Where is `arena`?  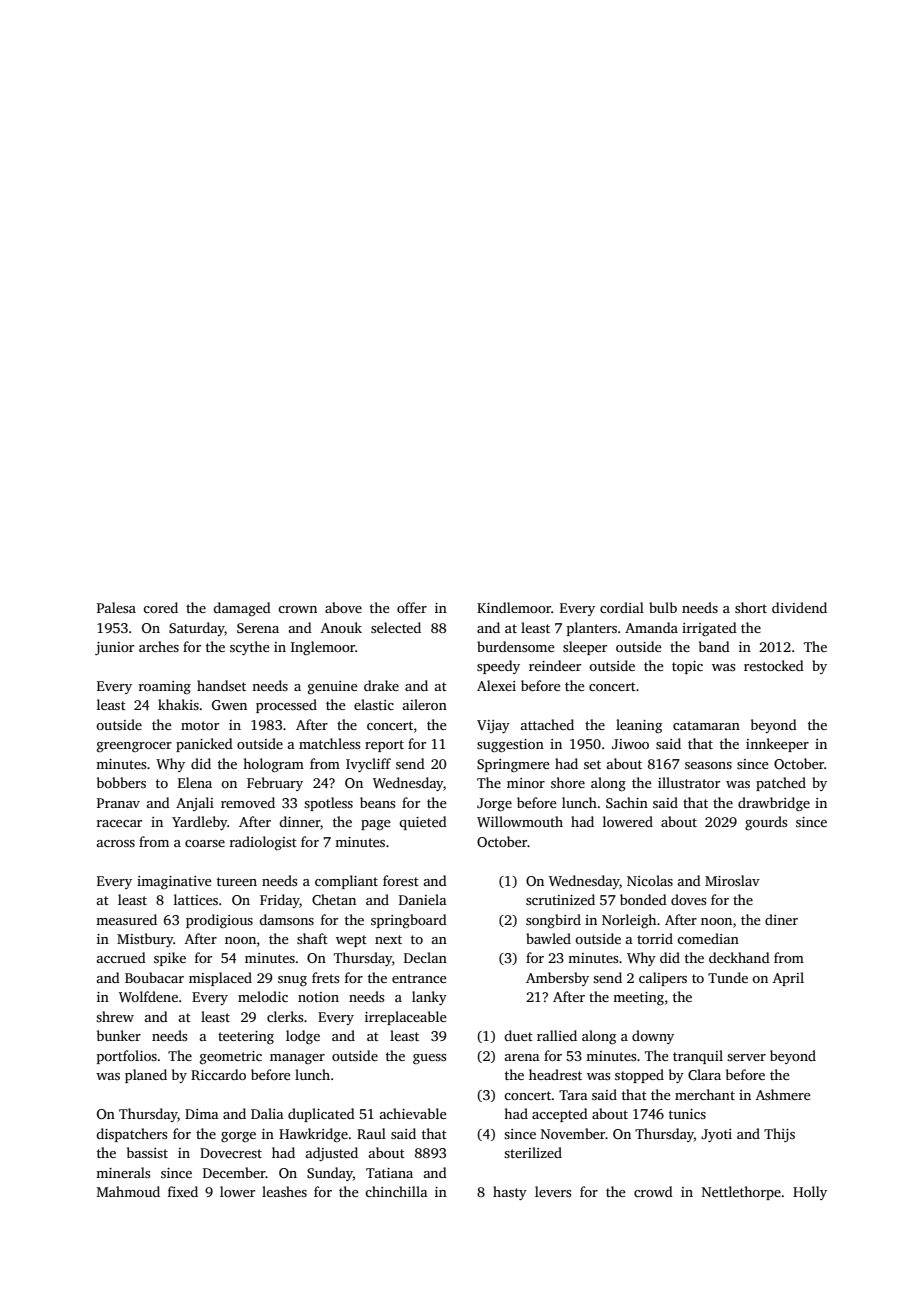
arena is located at coordinates (522, 1057).
